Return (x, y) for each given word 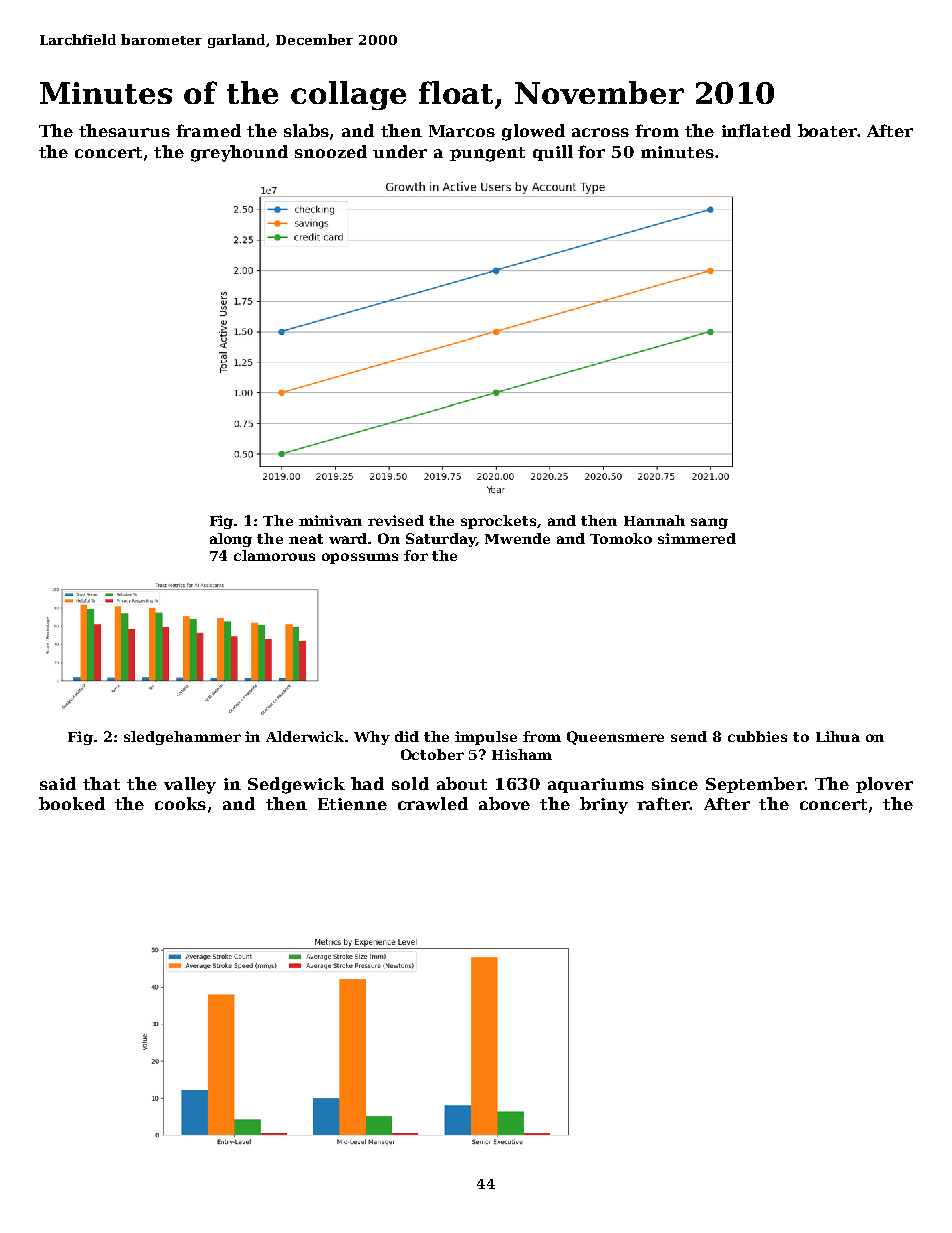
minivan (330, 520)
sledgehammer (182, 738)
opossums (360, 558)
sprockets (498, 522)
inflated (756, 130)
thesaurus (124, 130)
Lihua (838, 736)
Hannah (654, 520)
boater (827, 130)
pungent (487, 154)
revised (396, 520)
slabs (306, 130)
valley (190, 785)
